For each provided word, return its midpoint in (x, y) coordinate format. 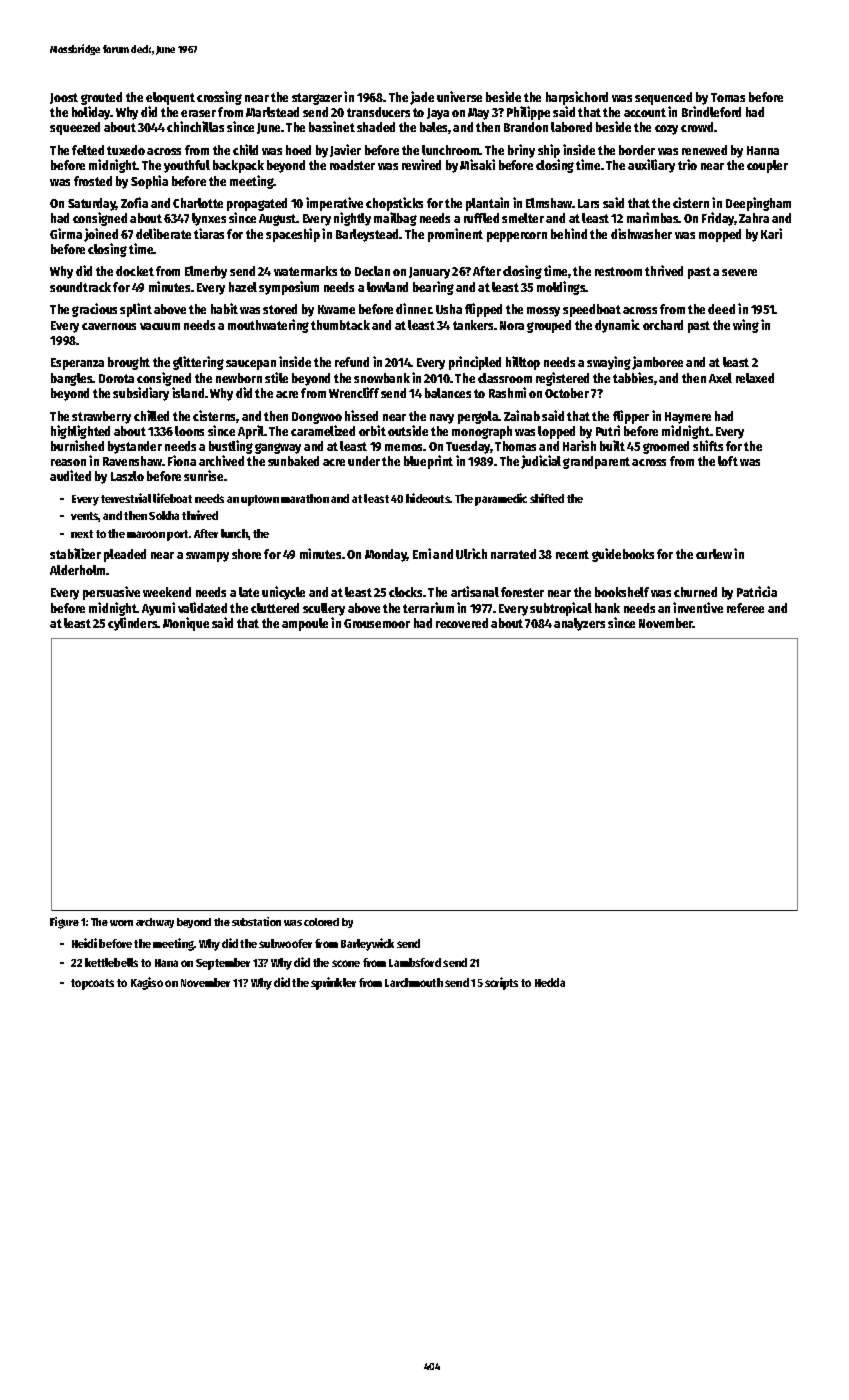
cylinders (133, 624)
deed (721, 309)
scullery (324, 609)
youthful (187, 166)
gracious (94, 310)
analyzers (579, 624)
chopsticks (394, 205)
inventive (698, 607)
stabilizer (75, 553)
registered (562, 379)
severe (739, 272)
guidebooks (623, 555)
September (223, 964)
